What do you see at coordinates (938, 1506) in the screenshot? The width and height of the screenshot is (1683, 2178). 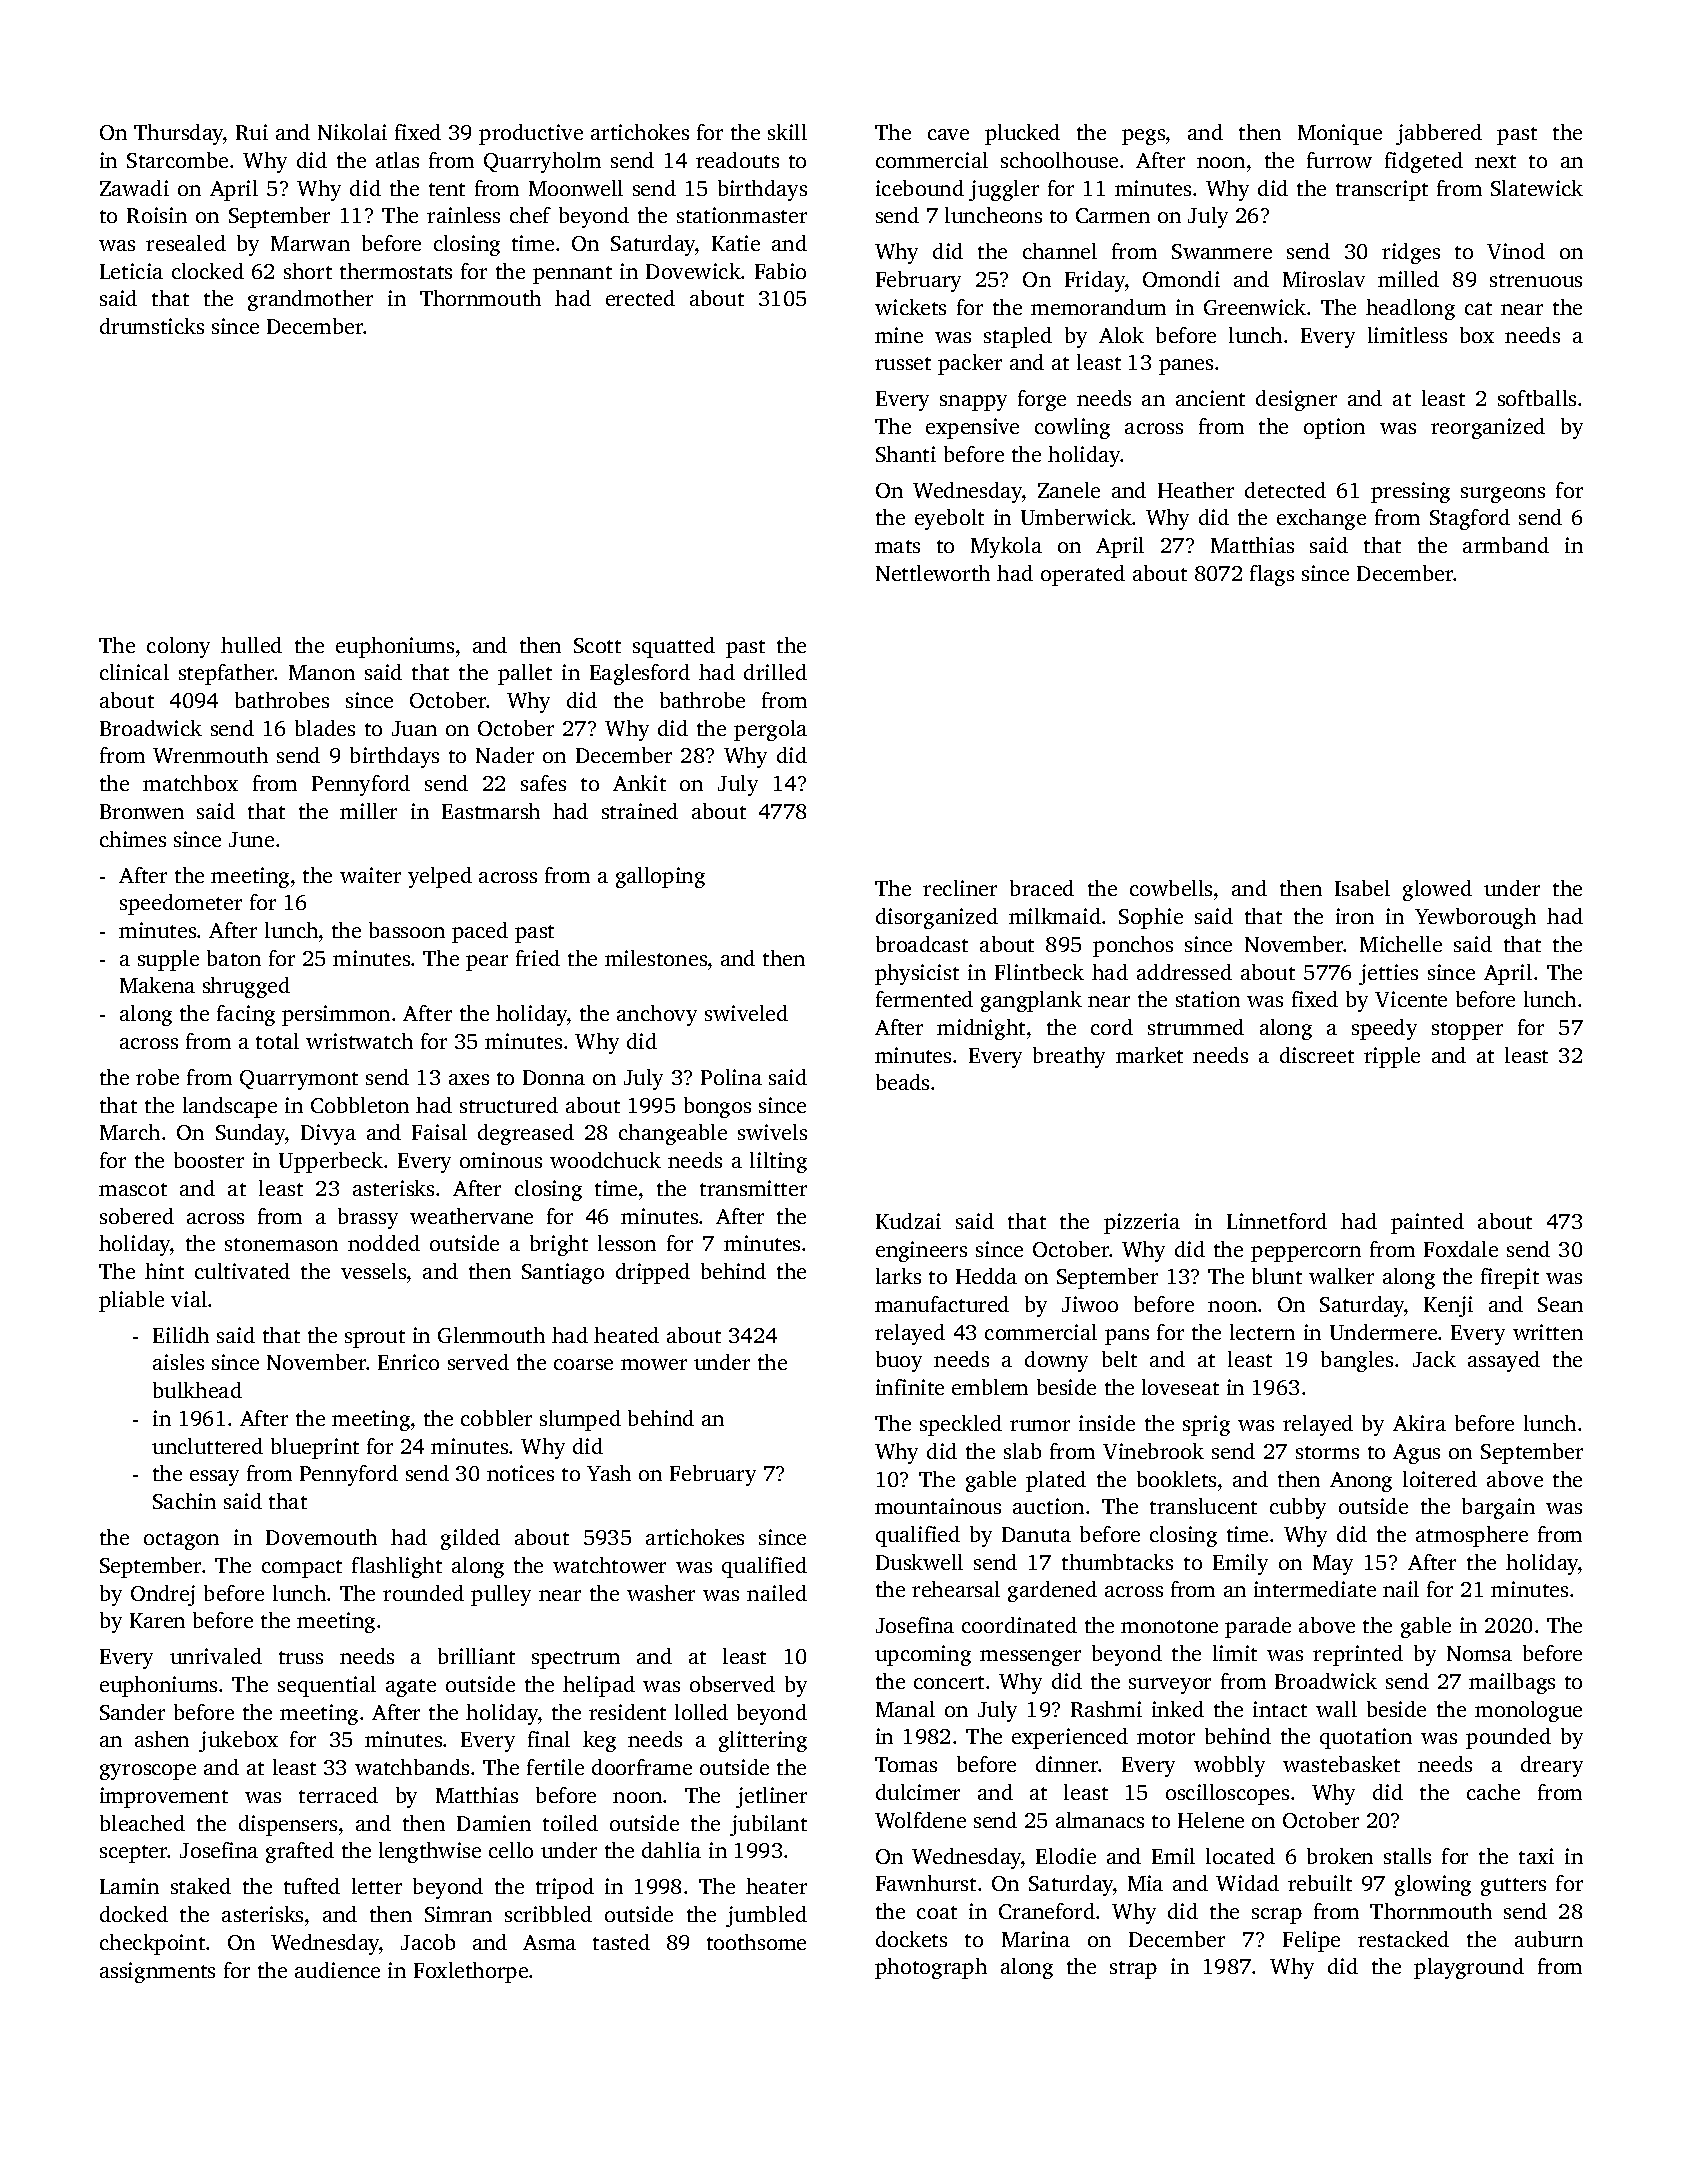 I see `mountainous` at bounding box center [938, 1506].
